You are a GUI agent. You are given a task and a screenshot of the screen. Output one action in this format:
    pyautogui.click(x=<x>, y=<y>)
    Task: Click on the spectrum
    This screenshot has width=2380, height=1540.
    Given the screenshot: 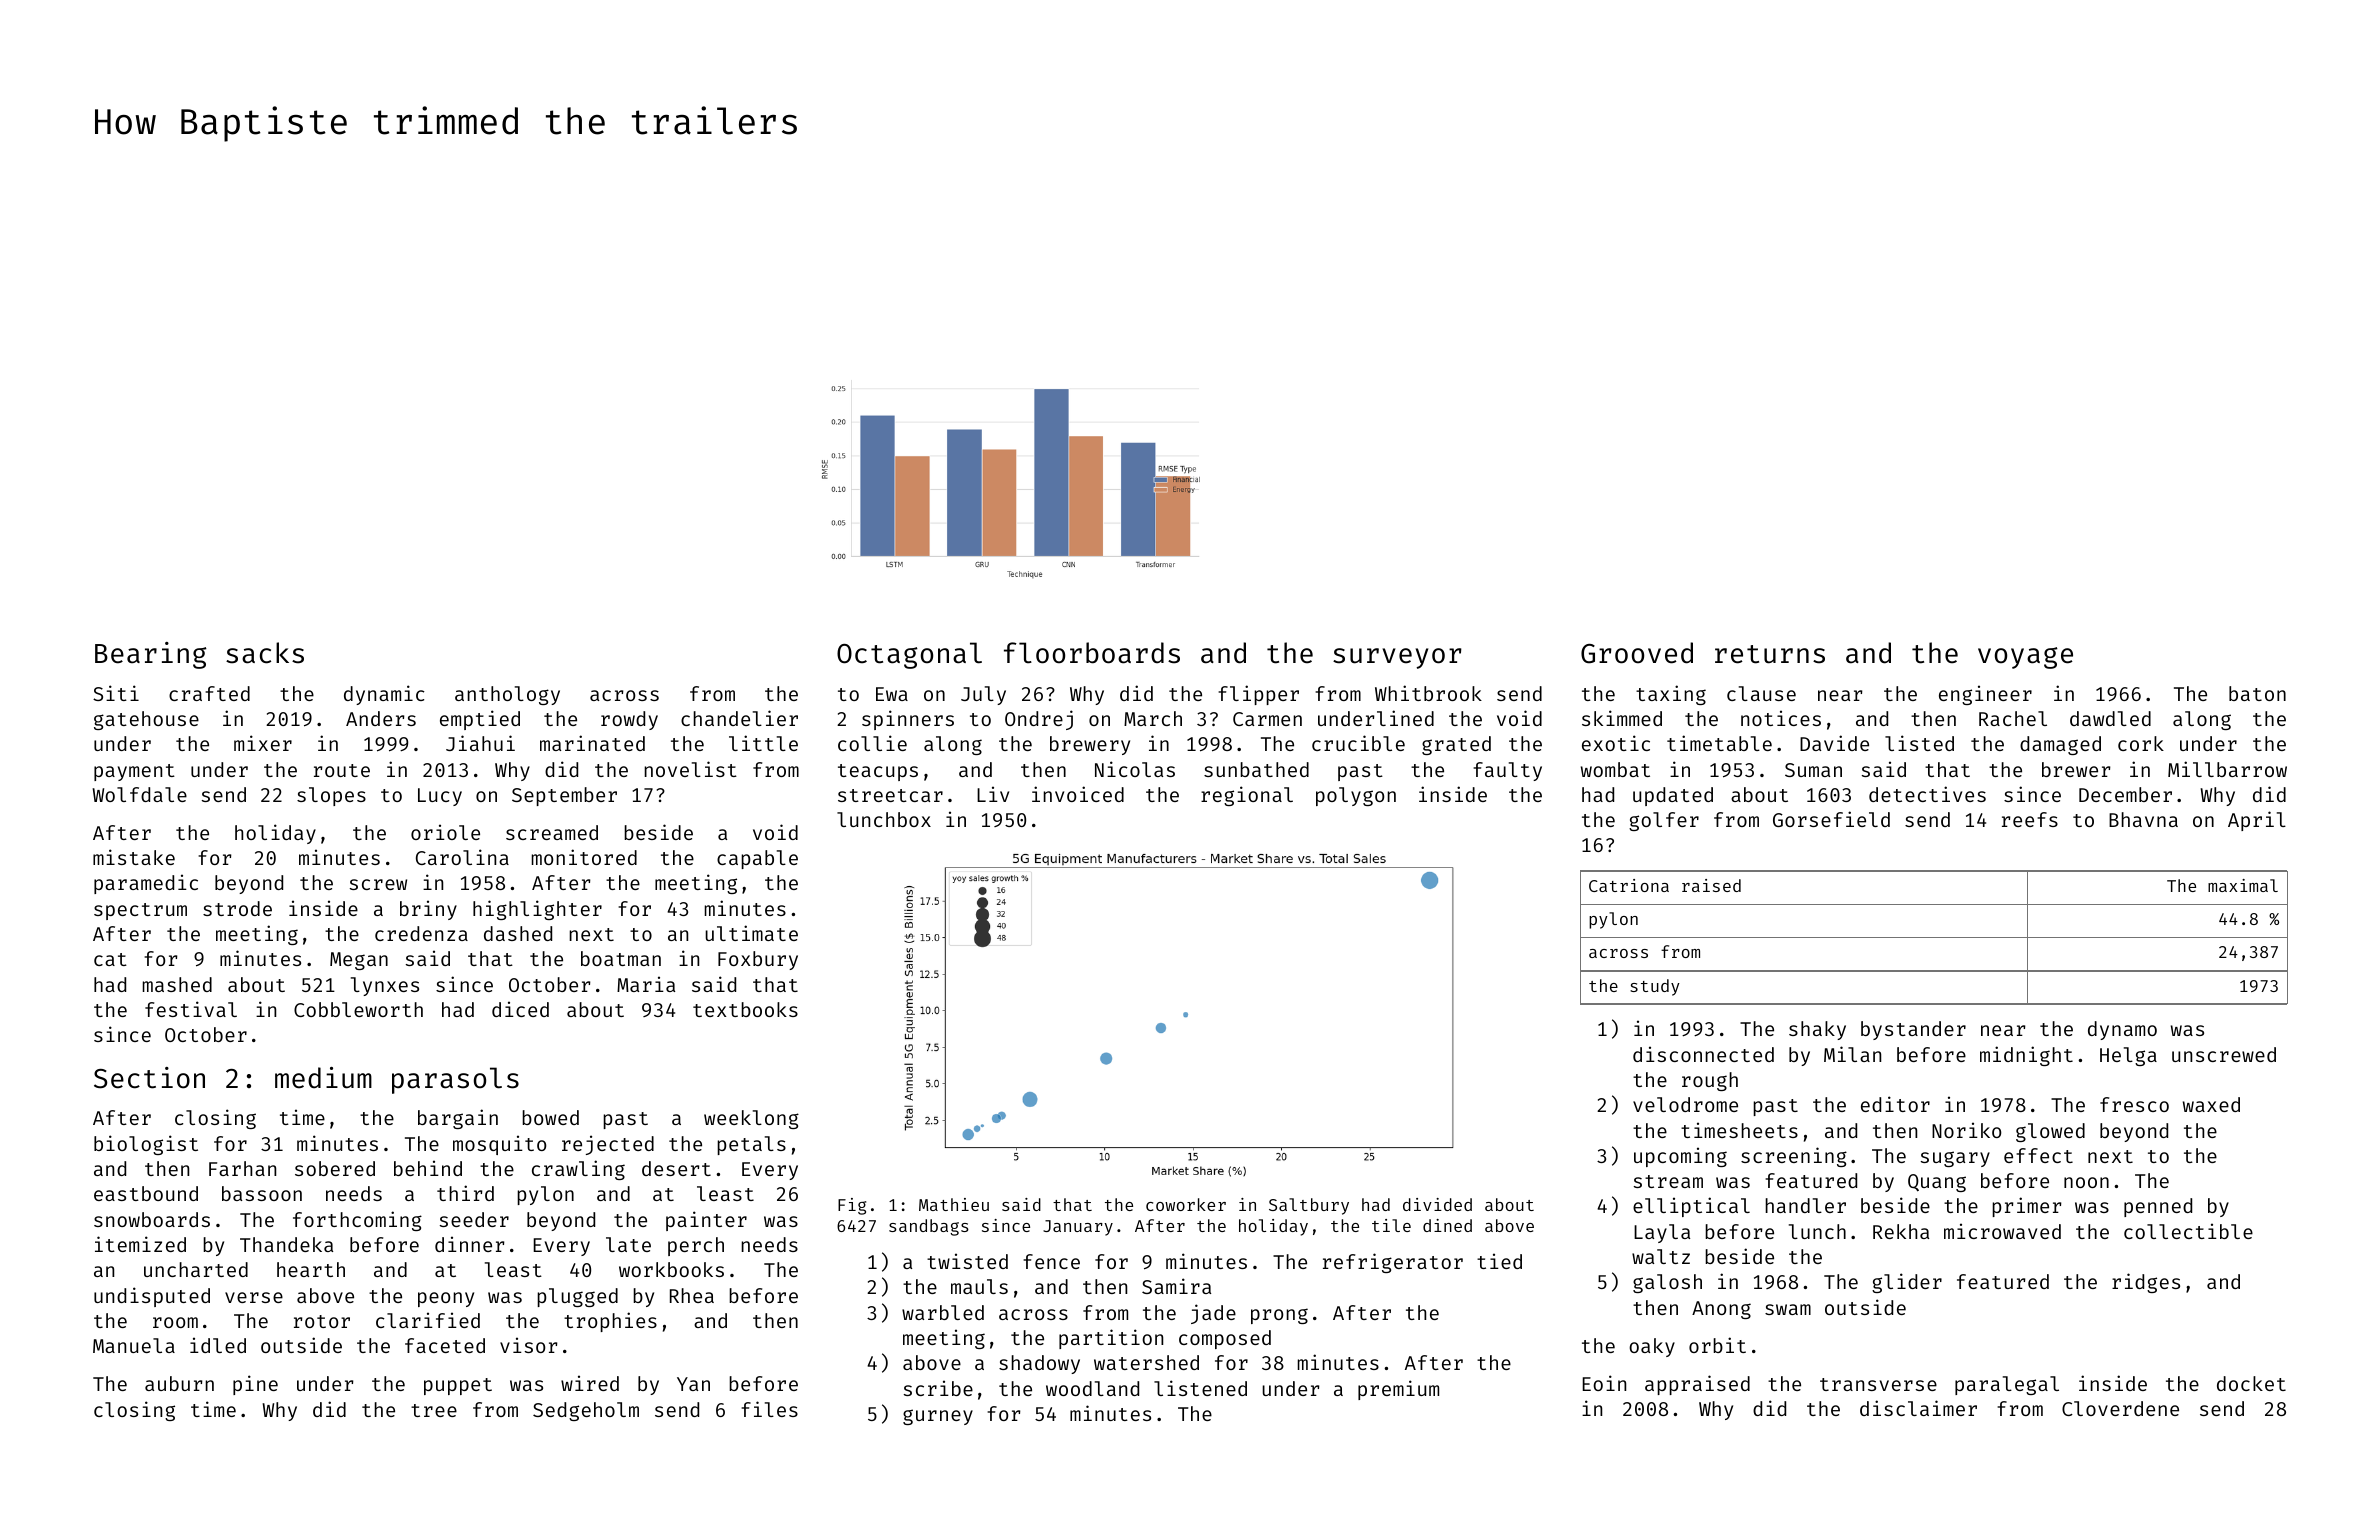 What is the action you would take?
    pyautogui.click(x=140, y=911)
